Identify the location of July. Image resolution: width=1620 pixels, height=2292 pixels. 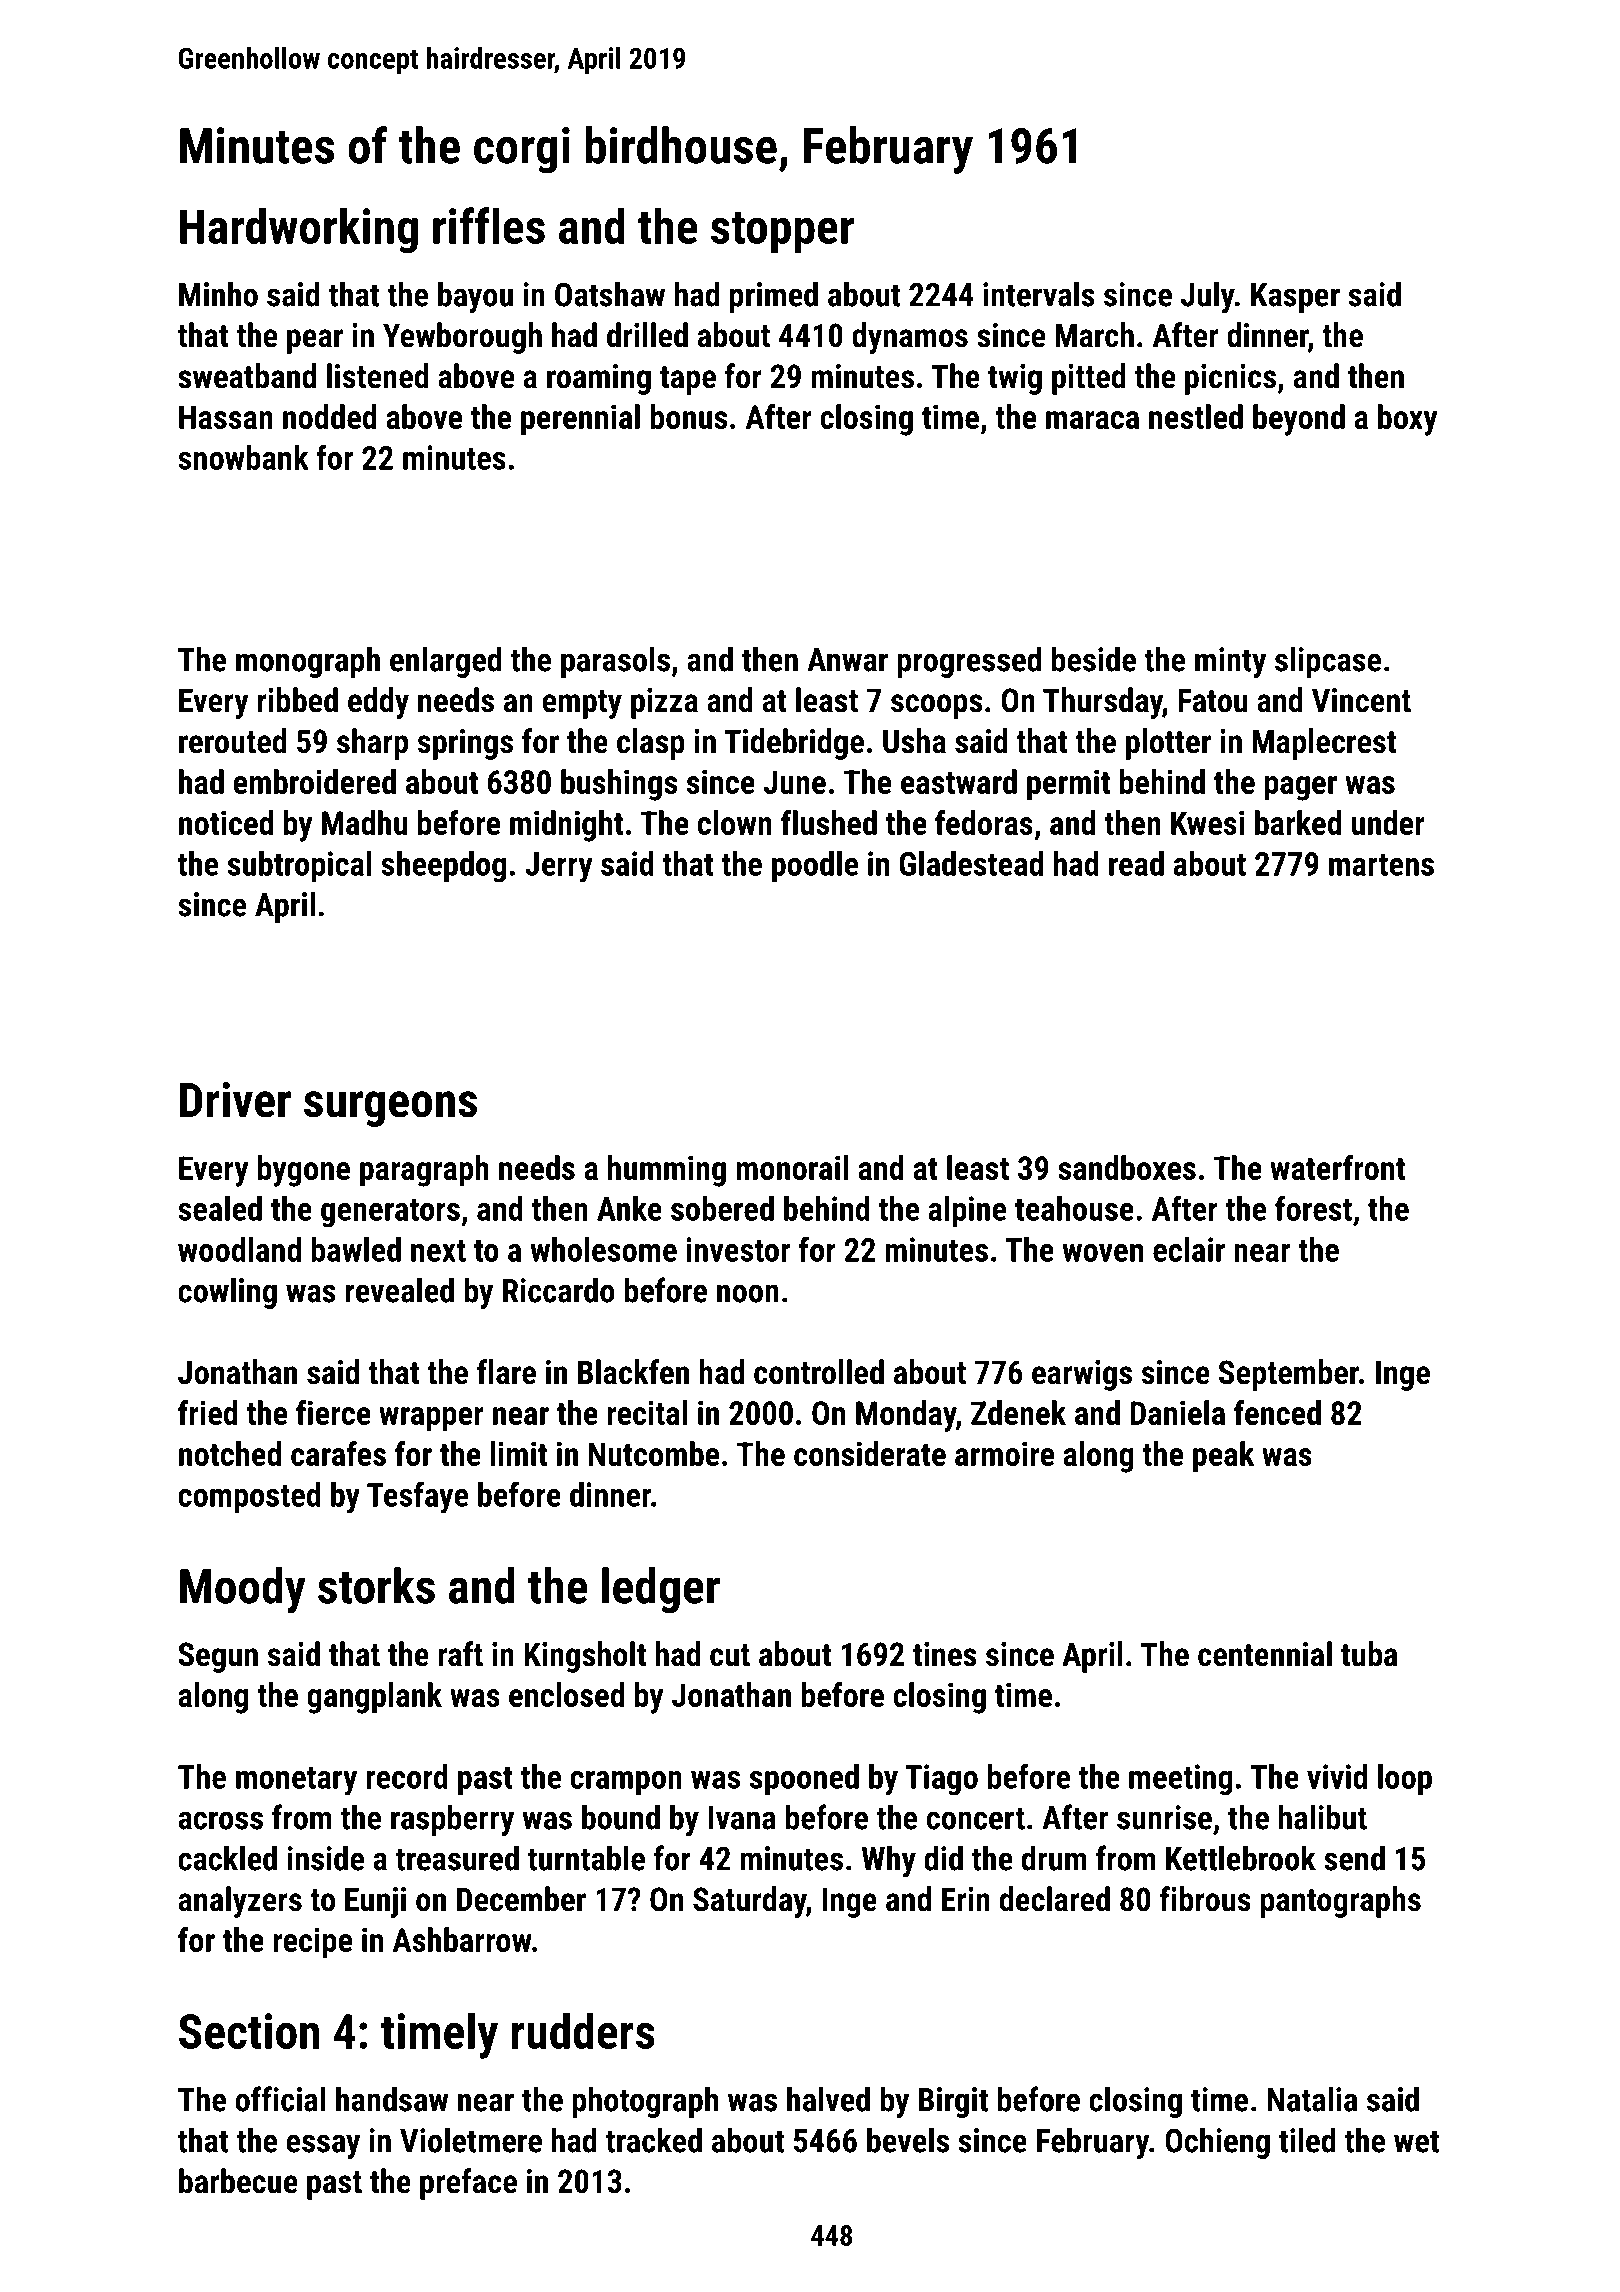
(1208, 297).
